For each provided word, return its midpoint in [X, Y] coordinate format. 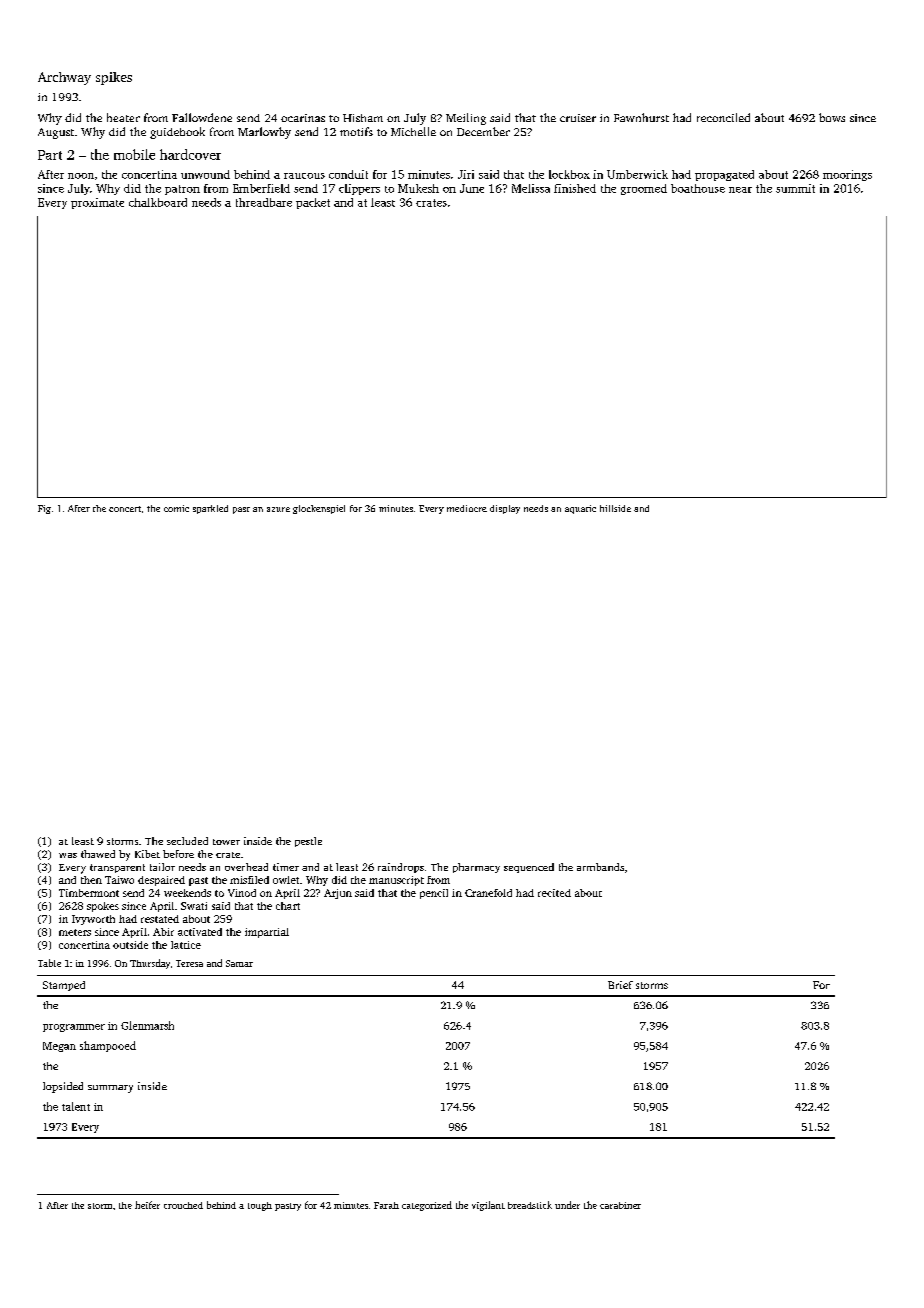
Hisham [363, 118]
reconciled [723, 117]
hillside [615, 508]
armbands [600, 867]
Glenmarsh [147, 1025]
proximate [97, 203]
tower [226, 842]
